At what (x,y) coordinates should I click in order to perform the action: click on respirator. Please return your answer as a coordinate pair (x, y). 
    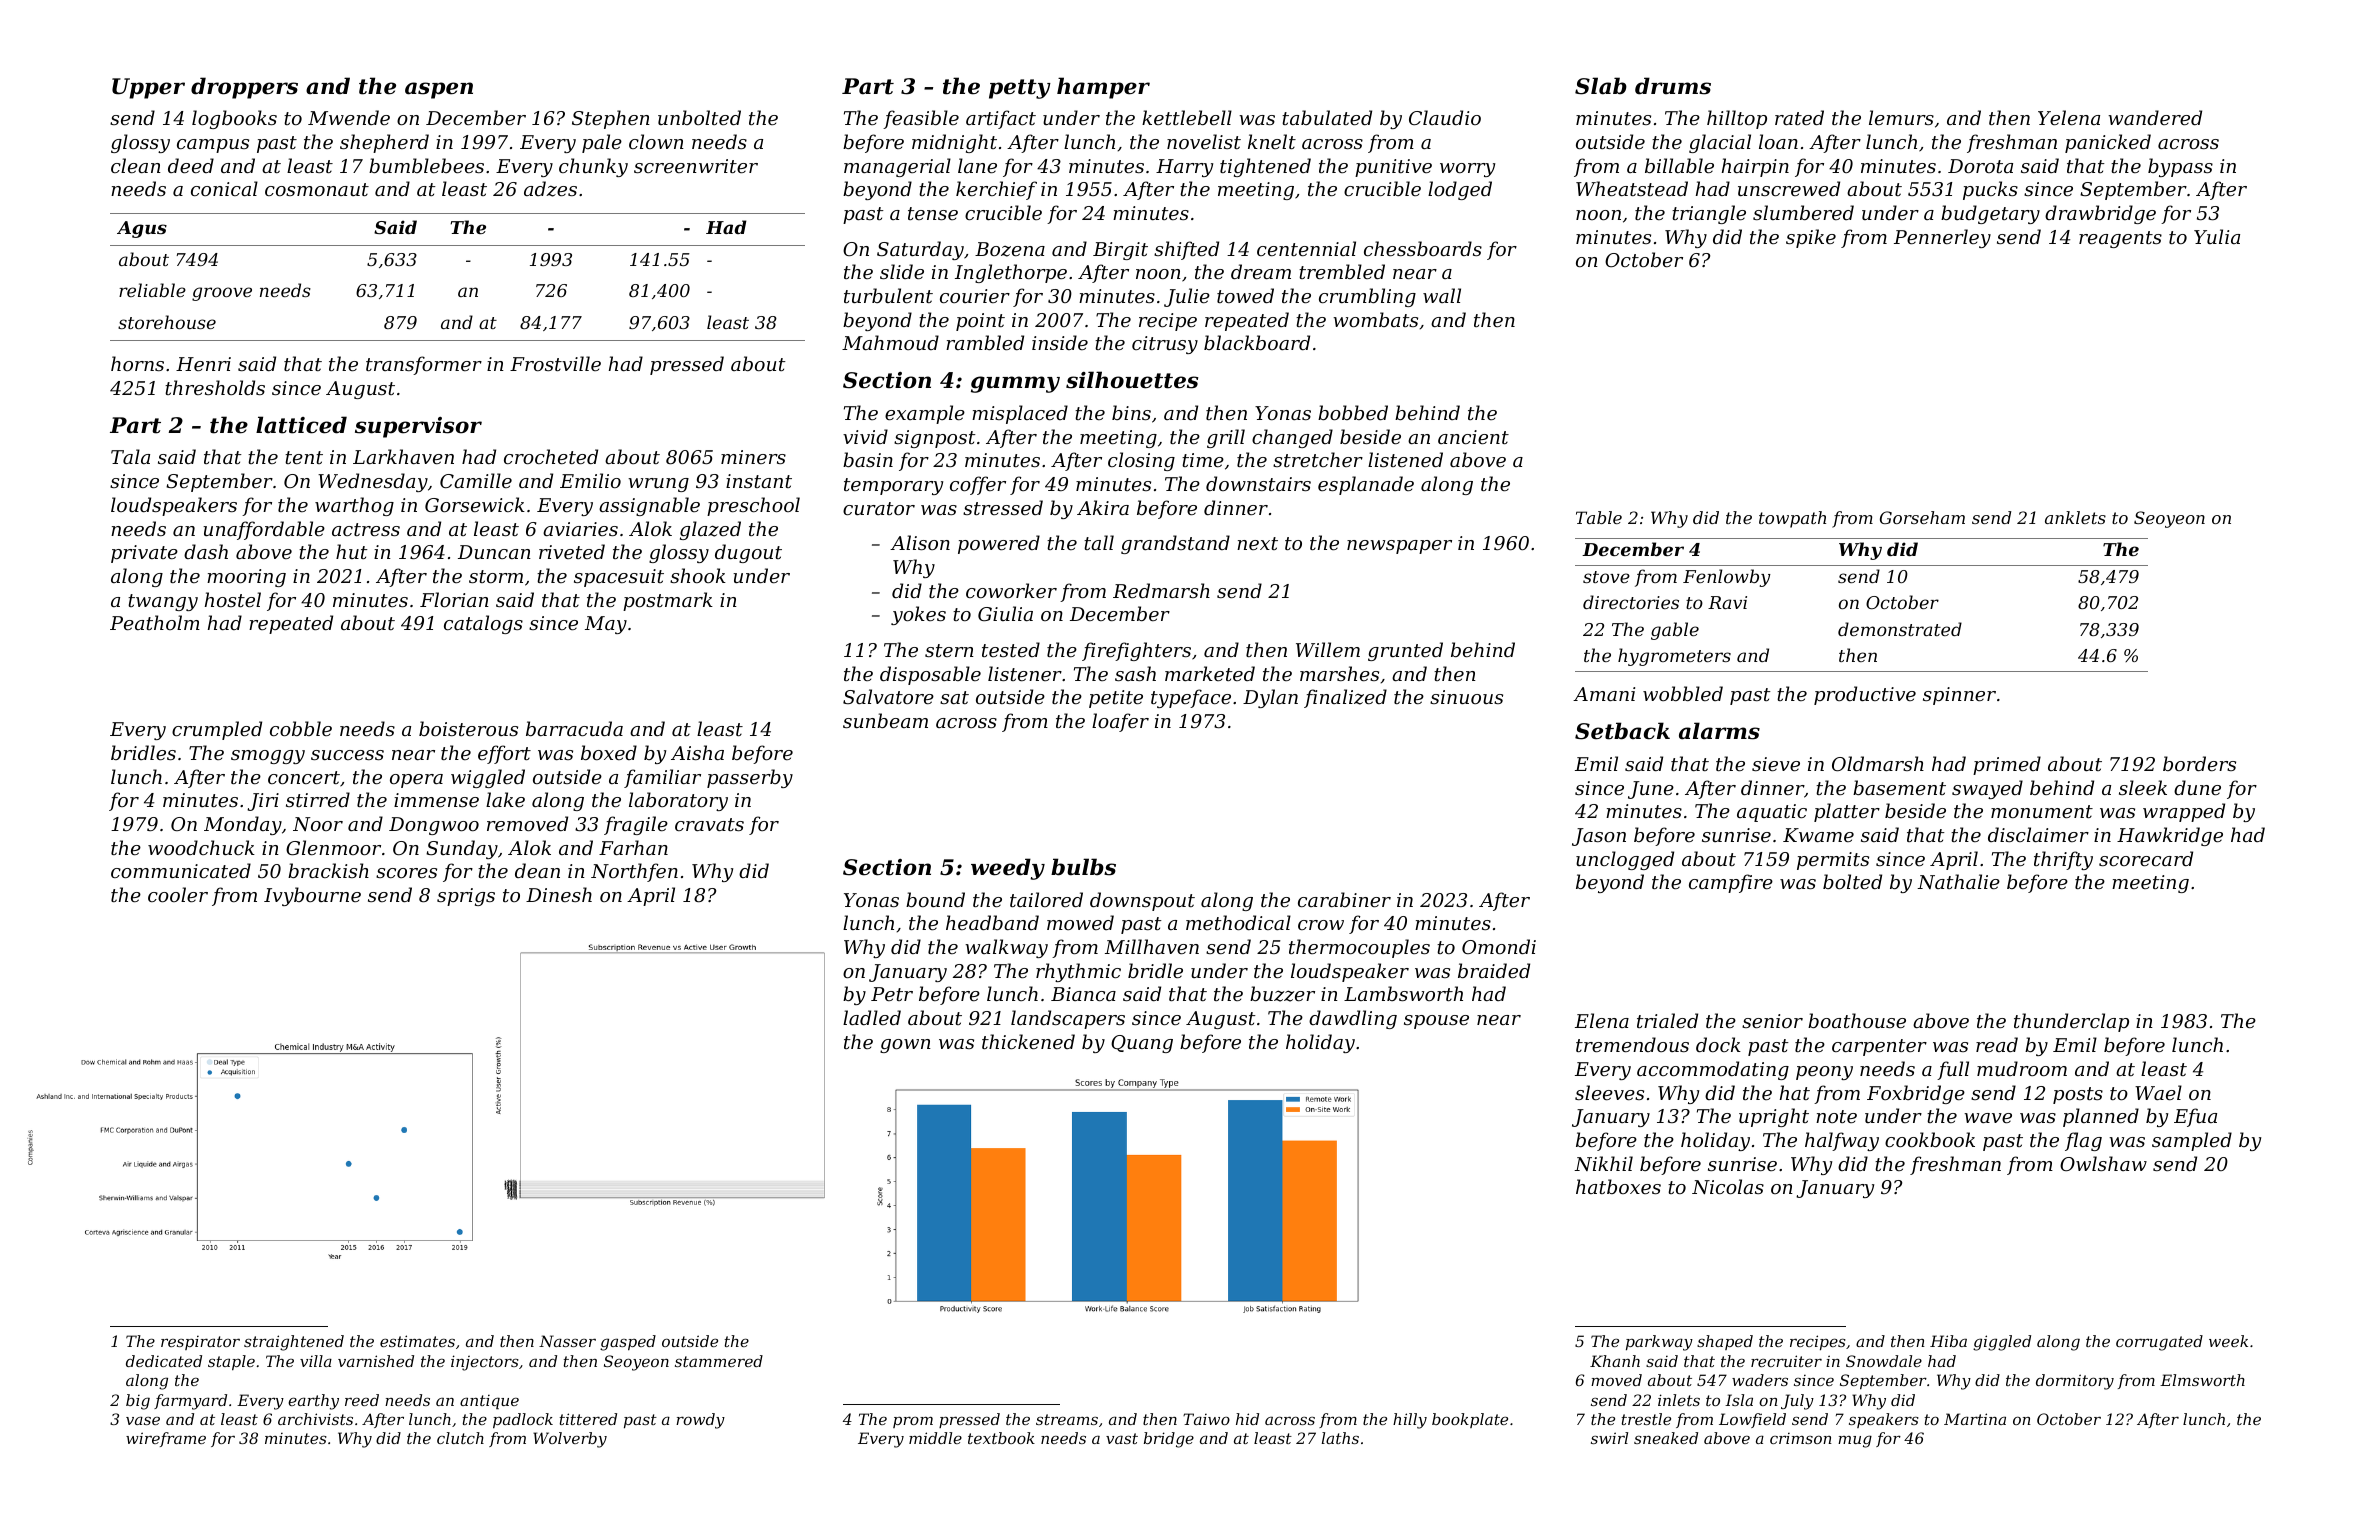
    Looking at the image, I should click on (200, 1343).
